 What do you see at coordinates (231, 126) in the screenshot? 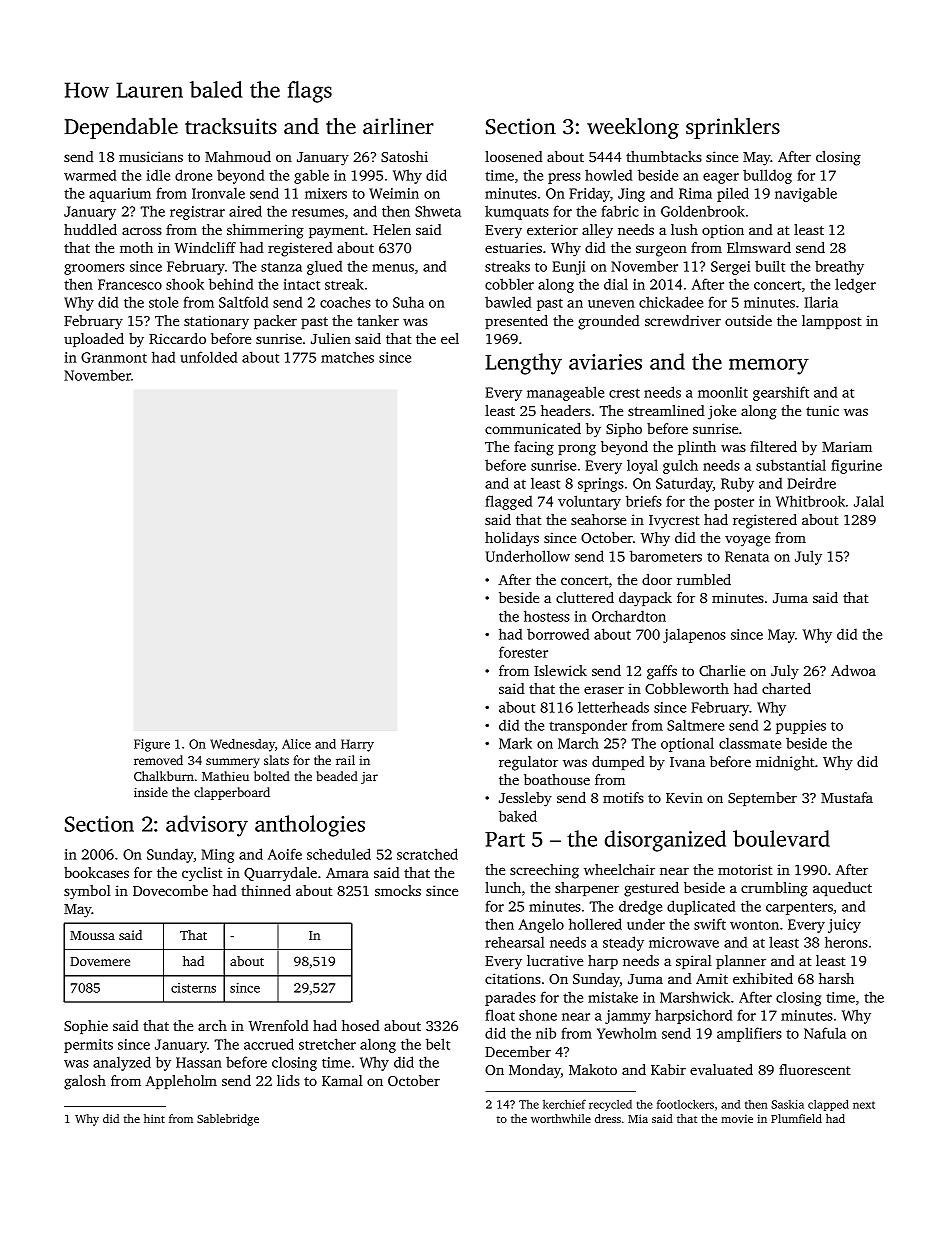
I see `tracksuits` at bounding box center [231, 126].
